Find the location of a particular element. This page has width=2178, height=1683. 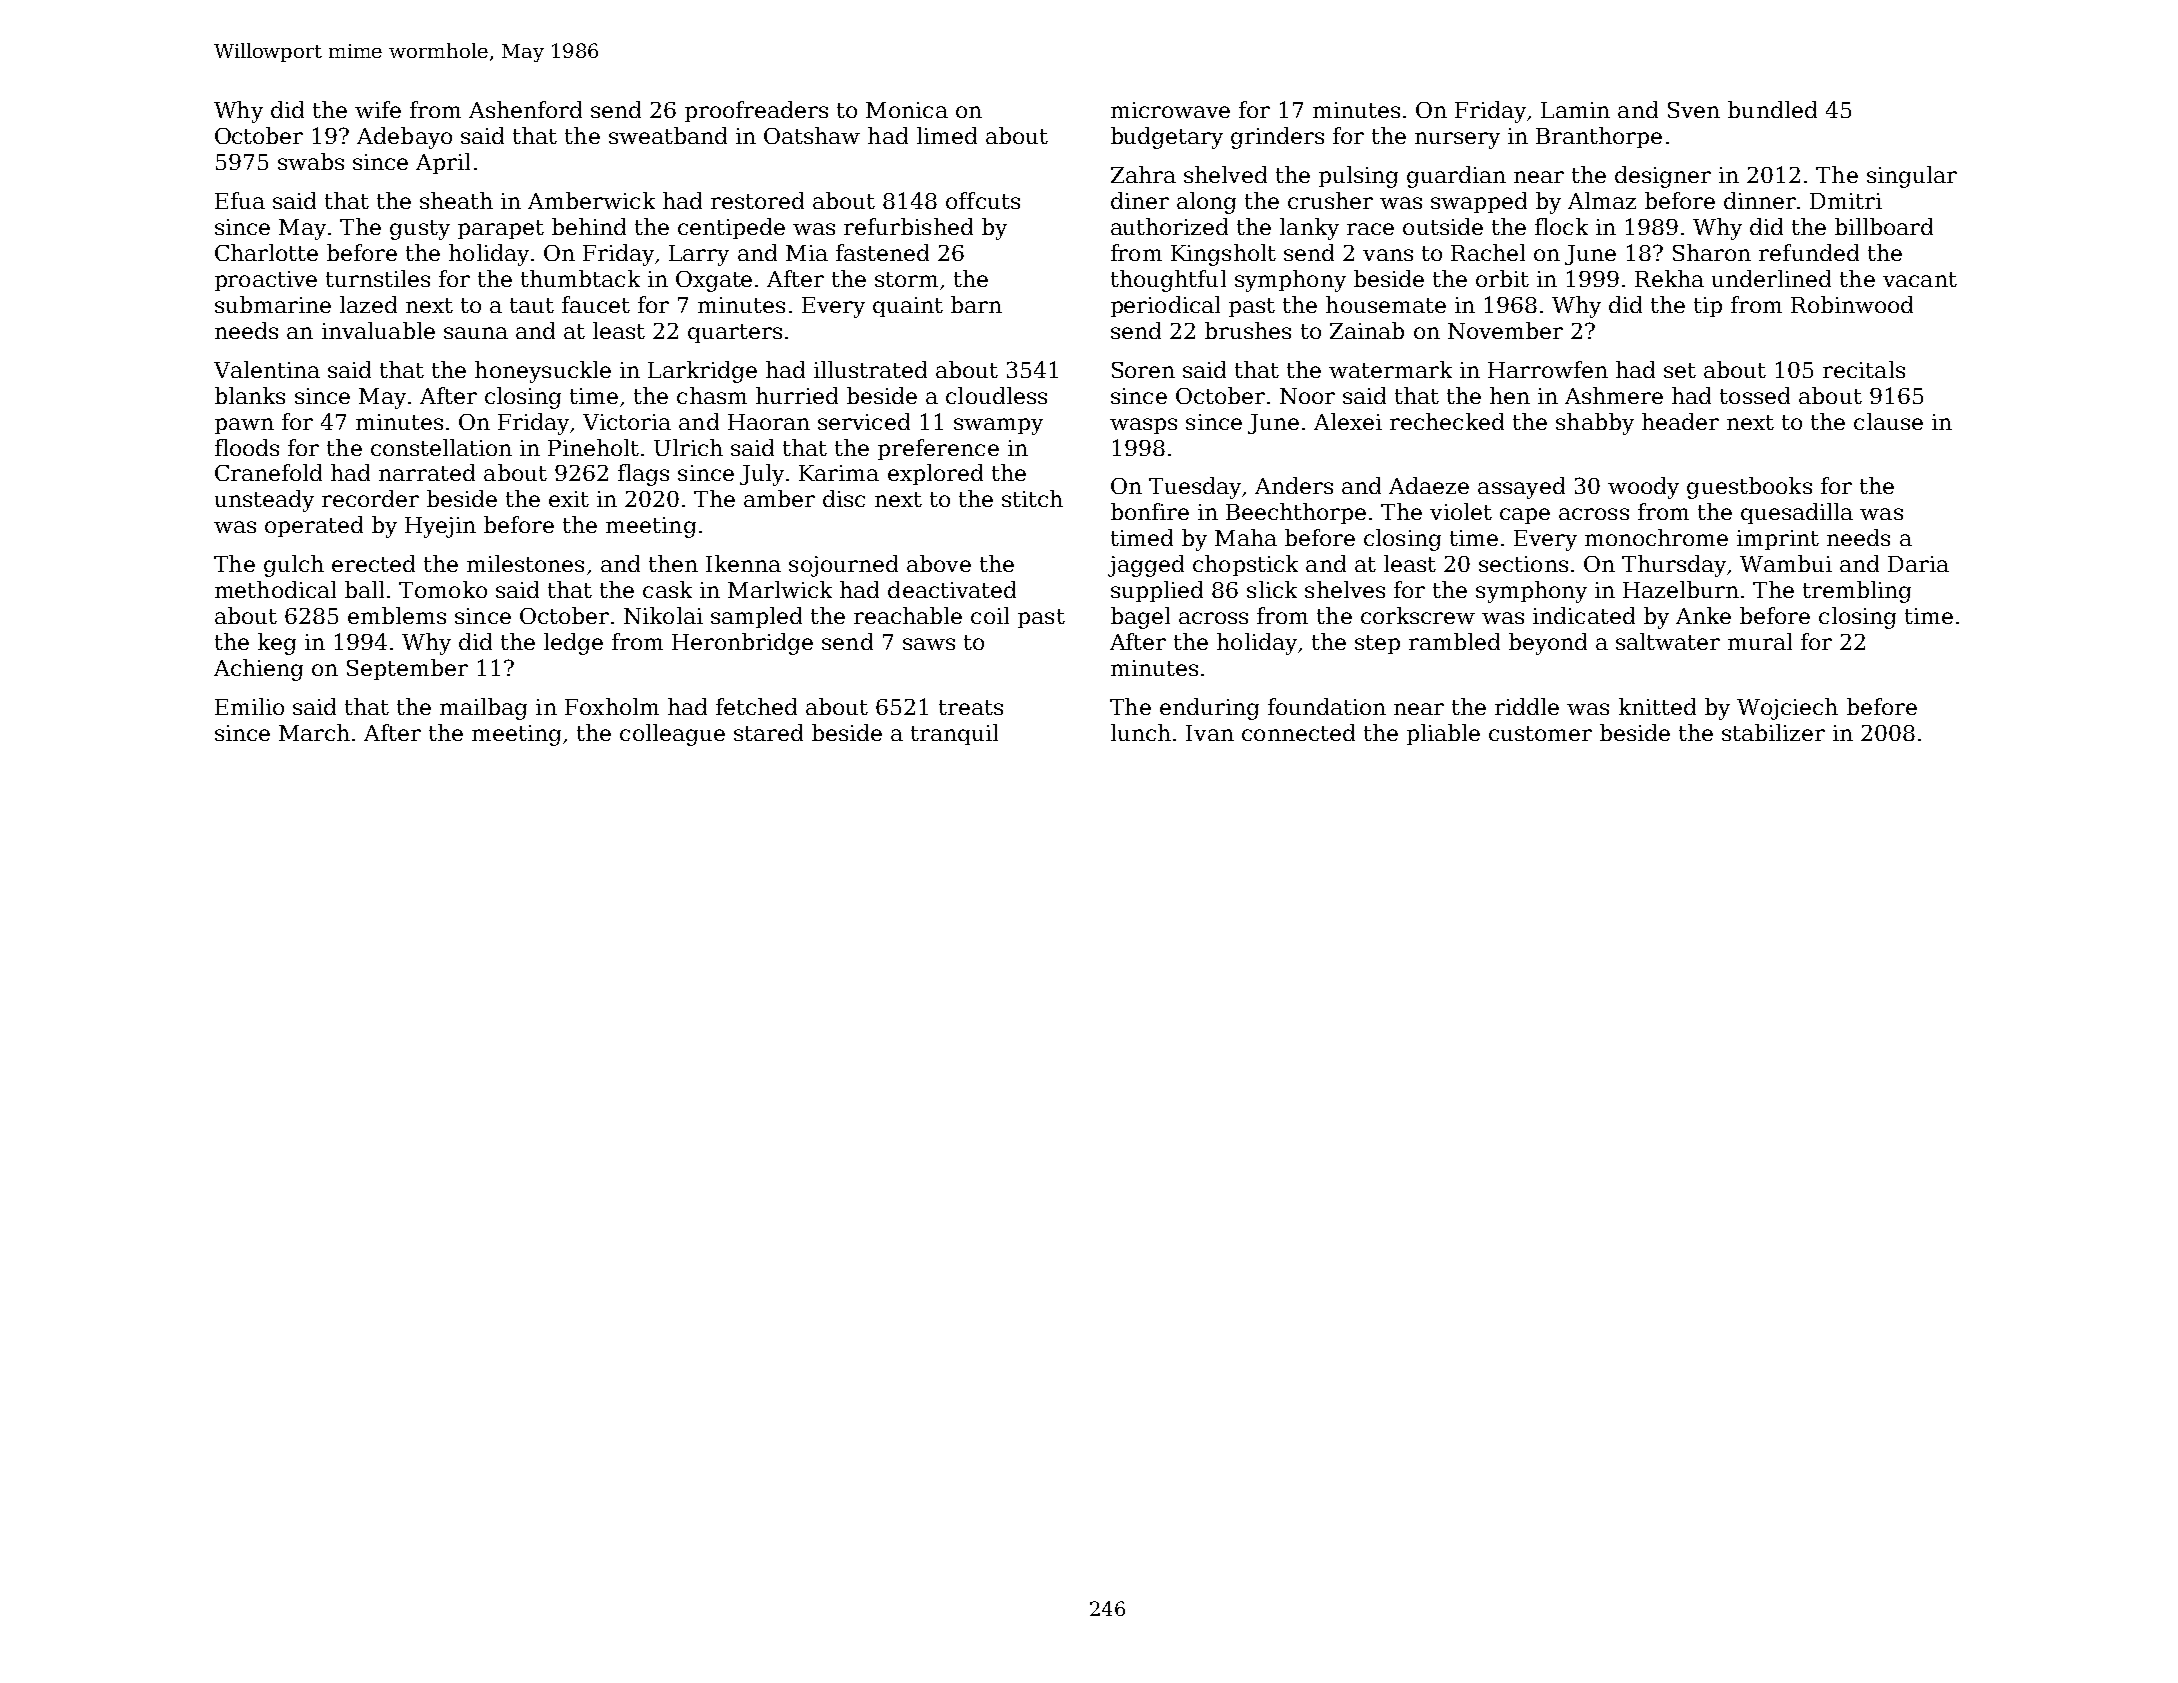

beyond is located at coordinates (1548, 644).
